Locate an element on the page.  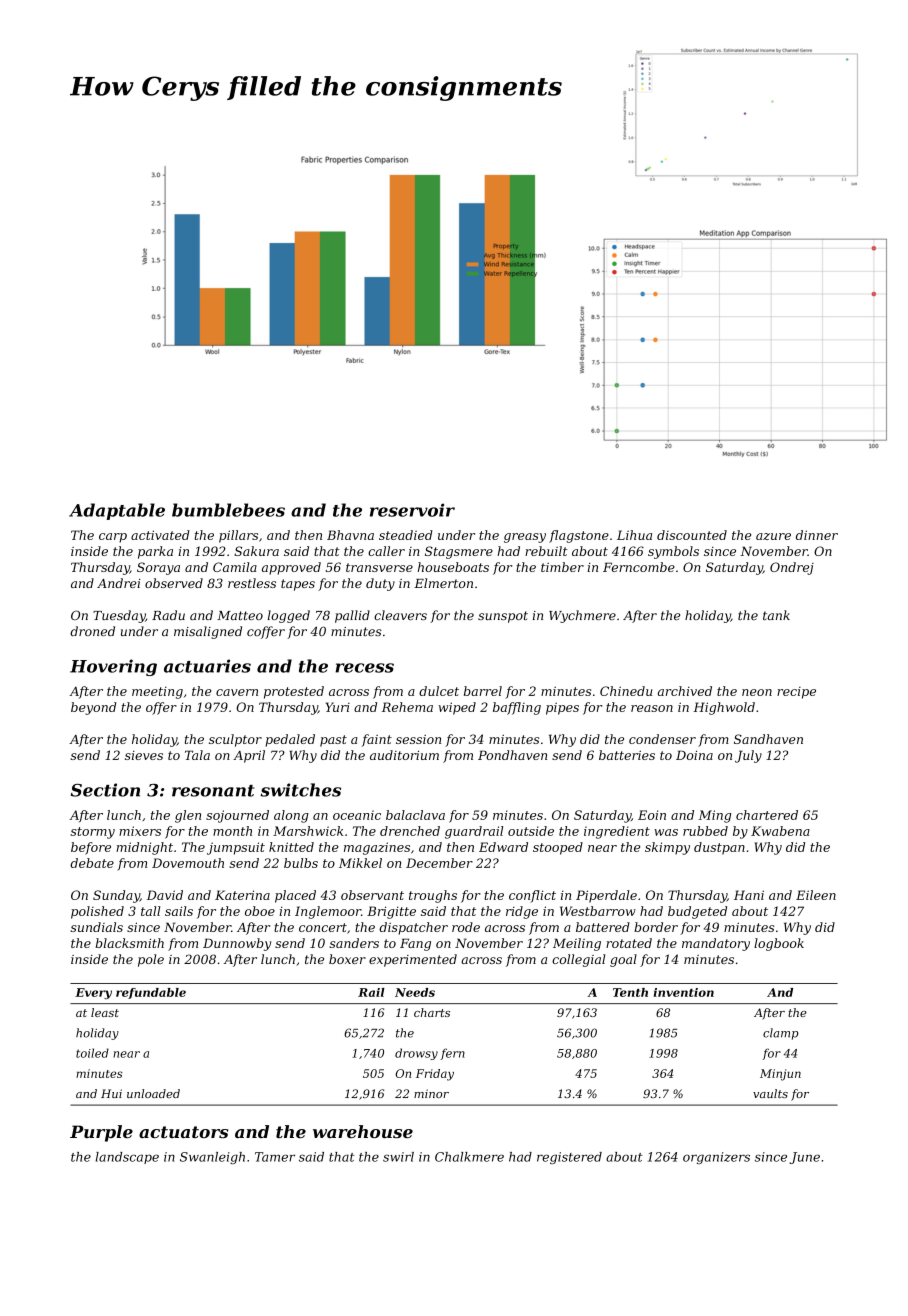
actuaries is located at coordinates (207, 666).
